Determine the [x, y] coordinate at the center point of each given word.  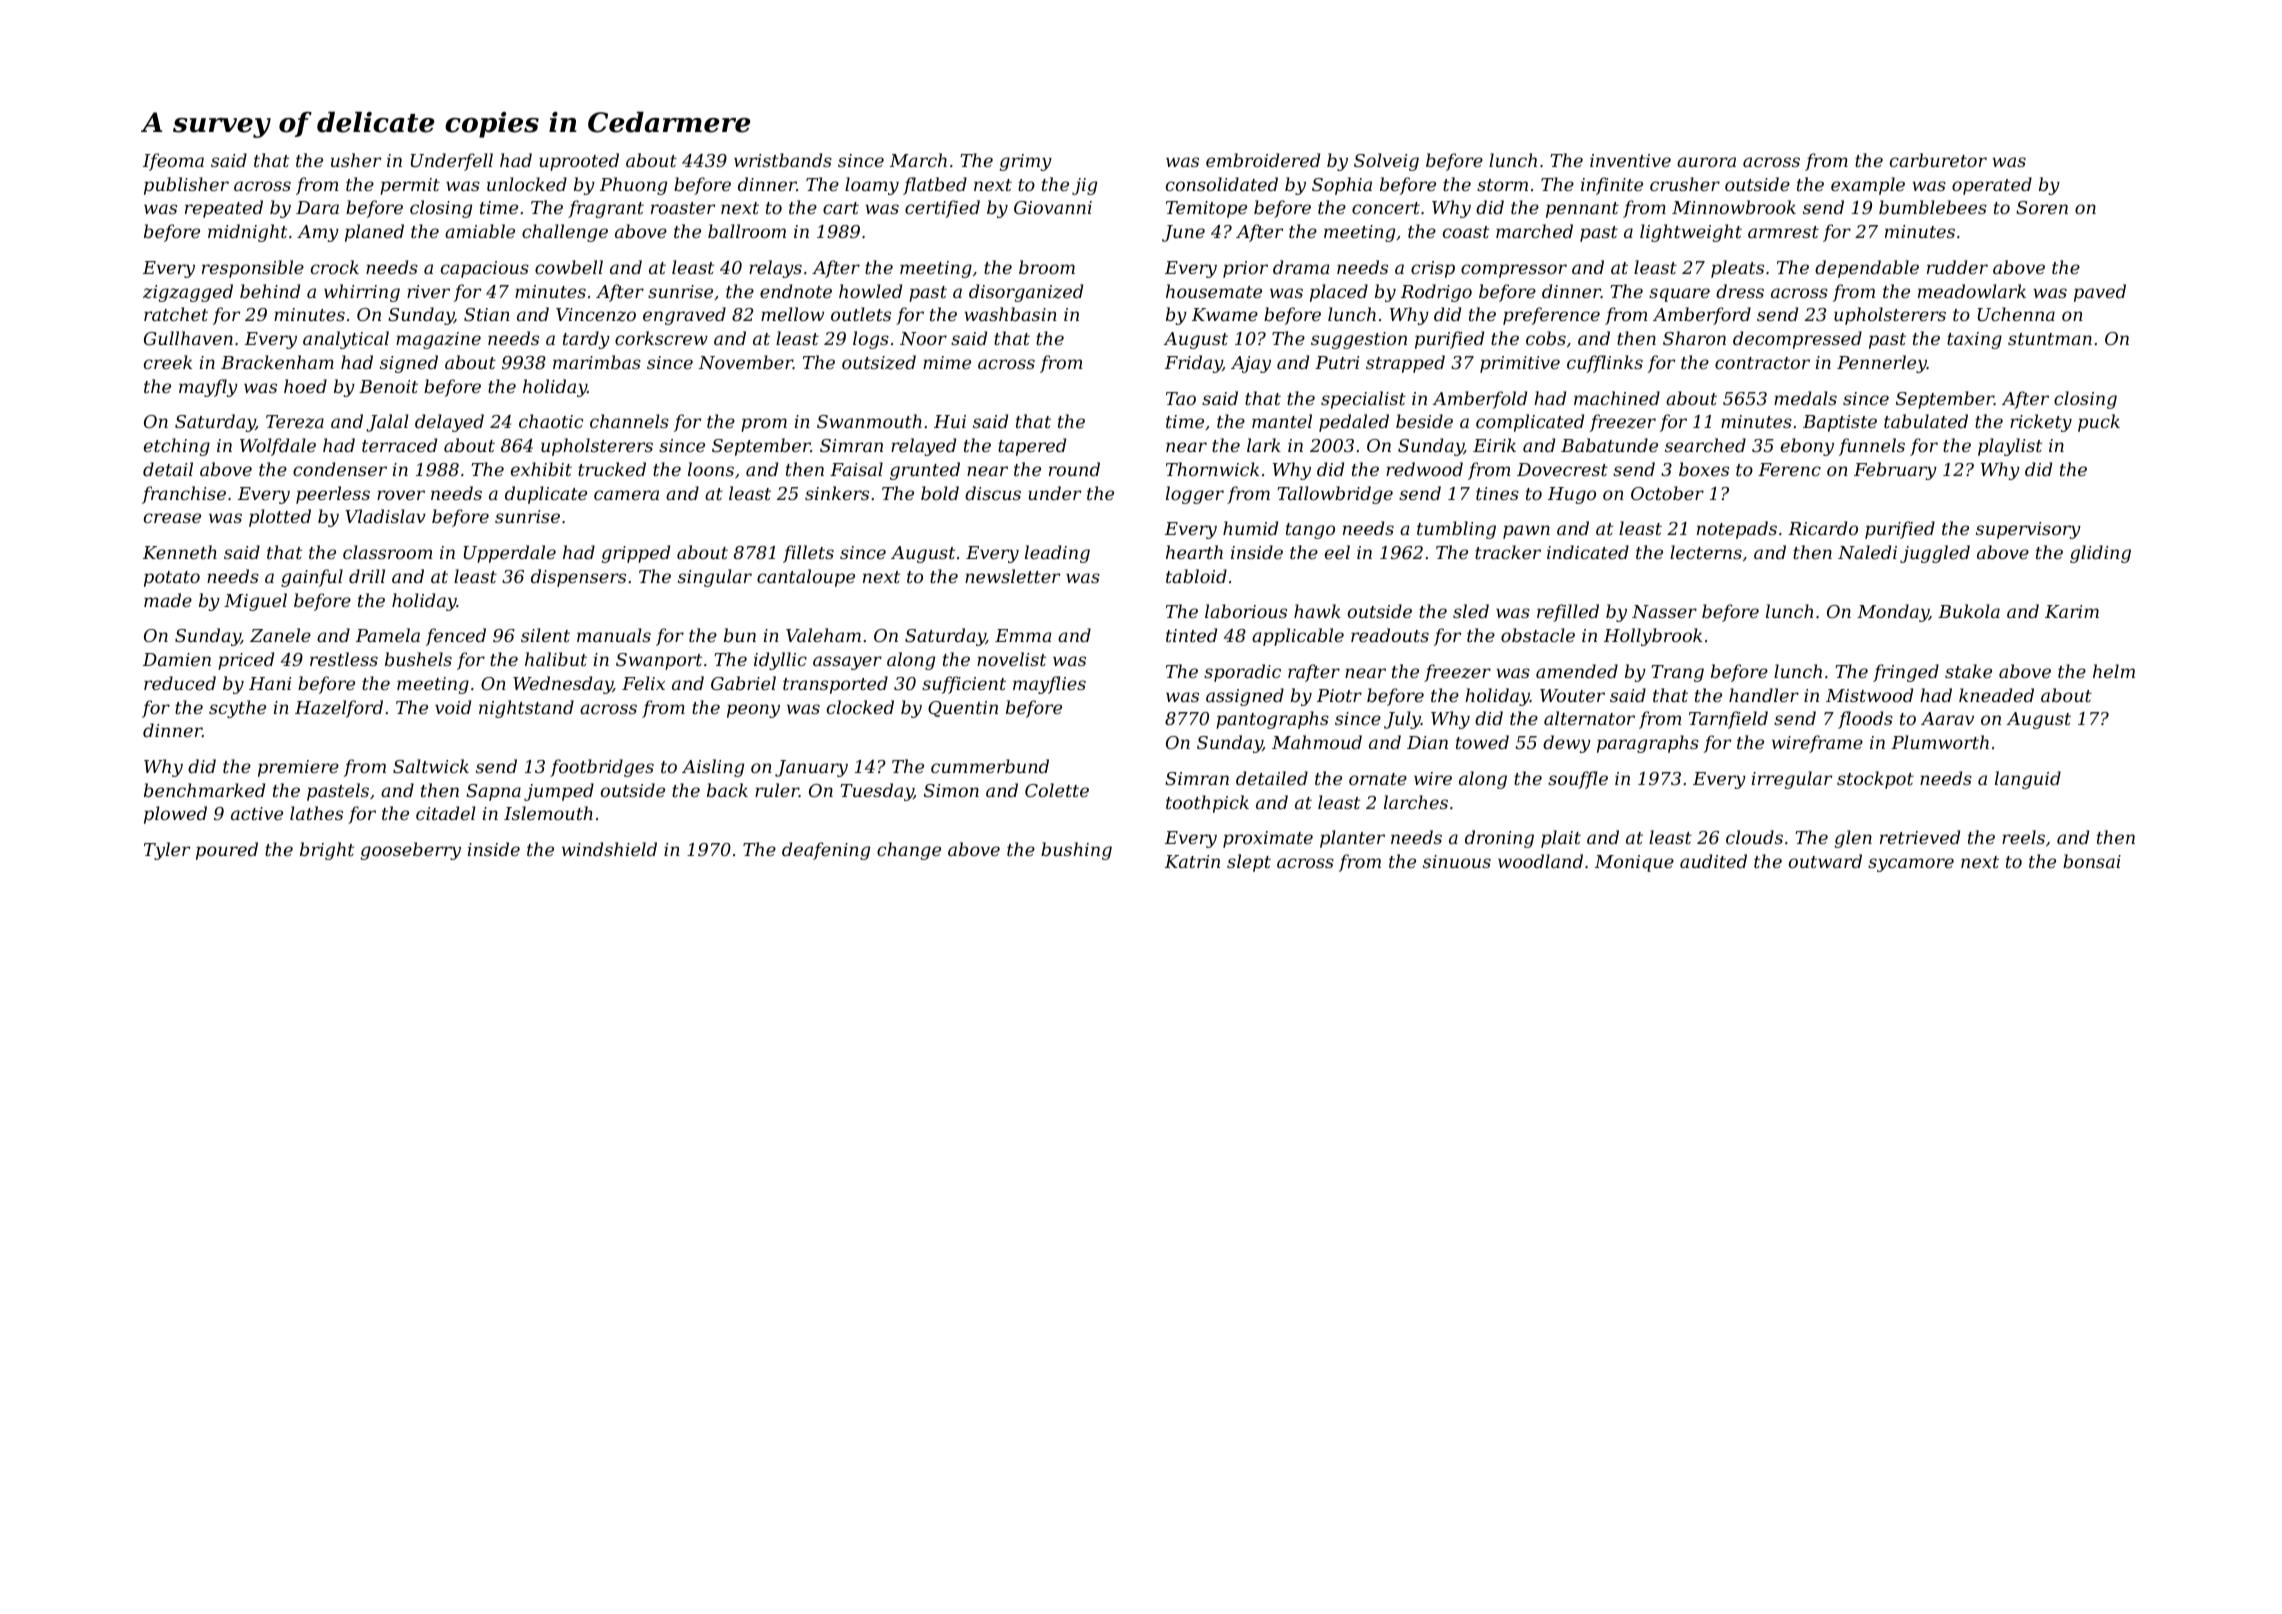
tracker [1508, 552]
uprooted [579, 162]
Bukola [1969, 611]
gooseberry [411, 851]
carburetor [1938, 160]
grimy [1026, 162]
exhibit [541, 469]
